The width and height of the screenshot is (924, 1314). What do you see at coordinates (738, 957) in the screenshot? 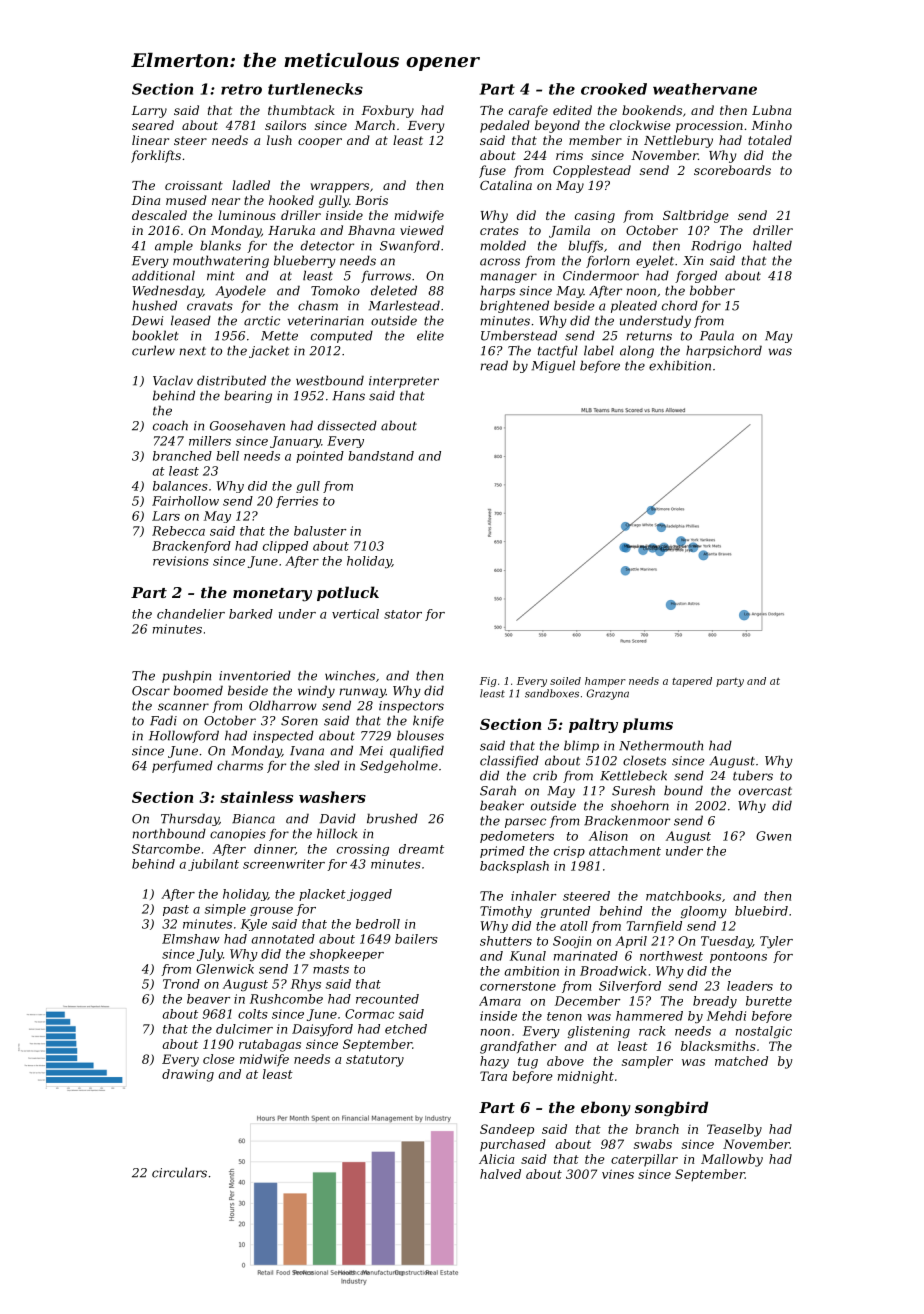
I see `pontoons` at bounding box center [738, 957].
